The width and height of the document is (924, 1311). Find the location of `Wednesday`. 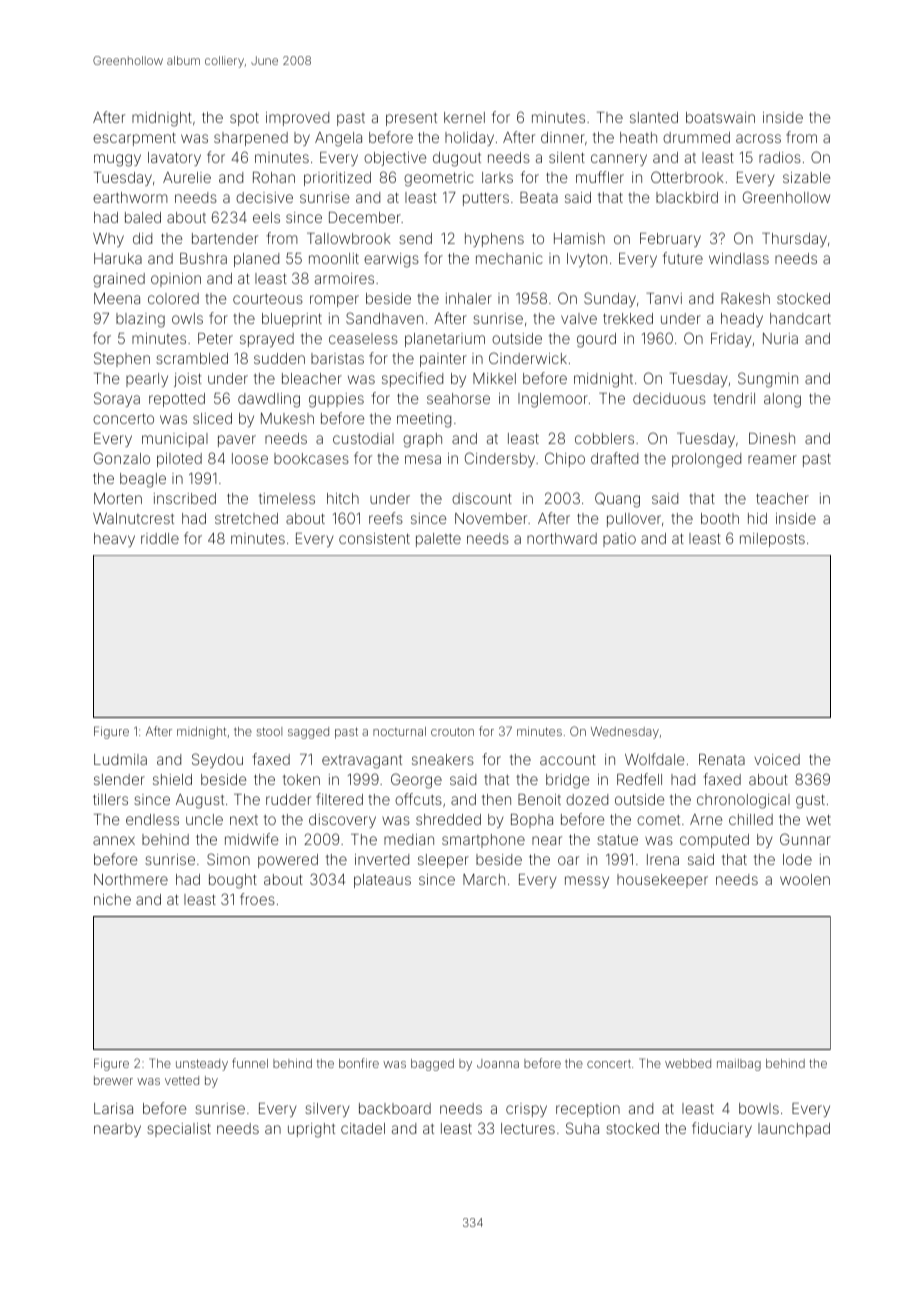

Wednesday is located at coordinates (625, 733).
